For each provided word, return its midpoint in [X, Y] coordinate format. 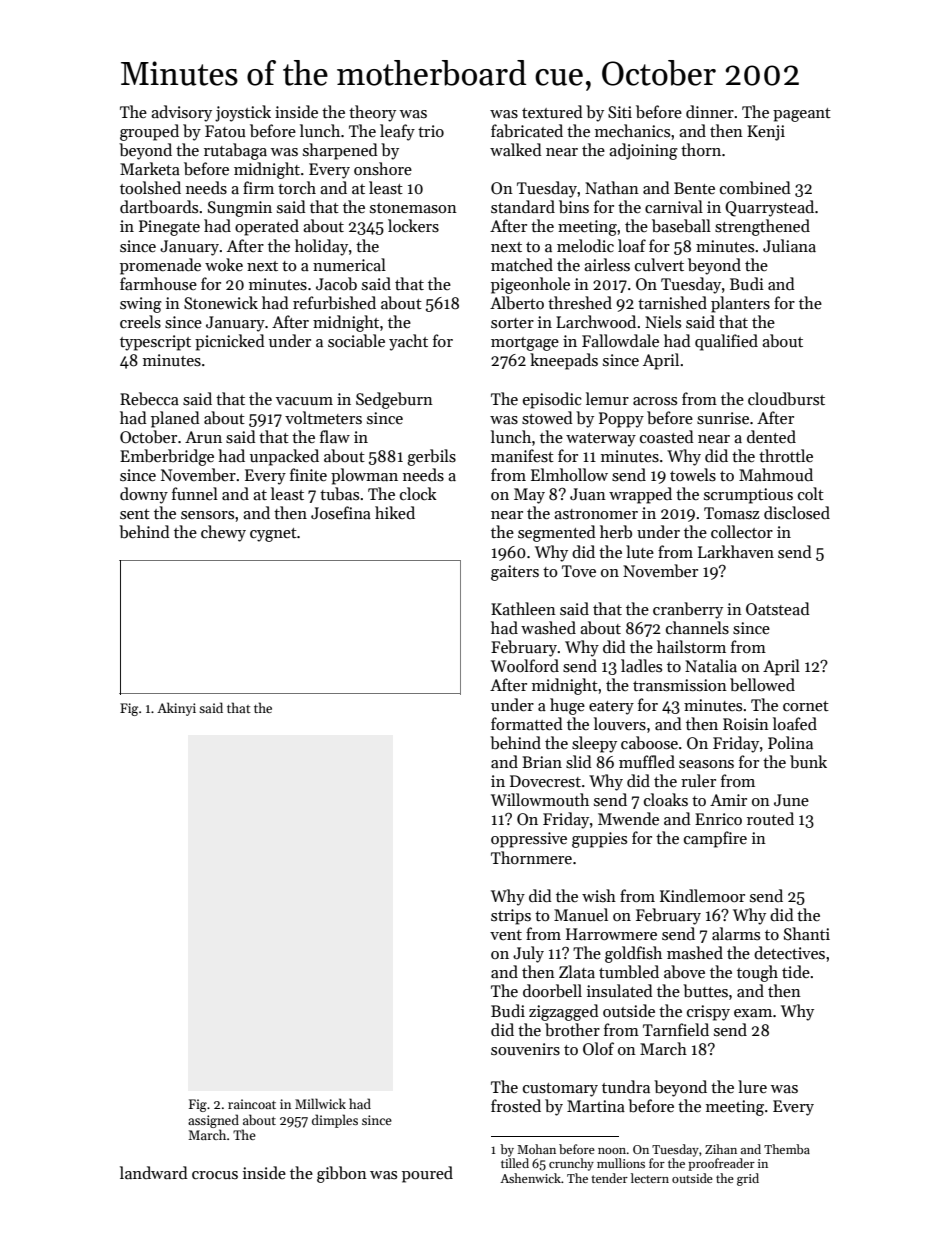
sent [135, 514]
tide [796, 971]
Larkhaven [736, 551]
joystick [243, 113]
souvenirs [525, 1049]
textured [552, 111]
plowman [364, 476]
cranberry [688, 610]
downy [144, 495]
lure [752, 1086]
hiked [395, 512]
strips [511, 917]
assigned [213, 1121]
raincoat [252, 1104]
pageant [802, 115]
